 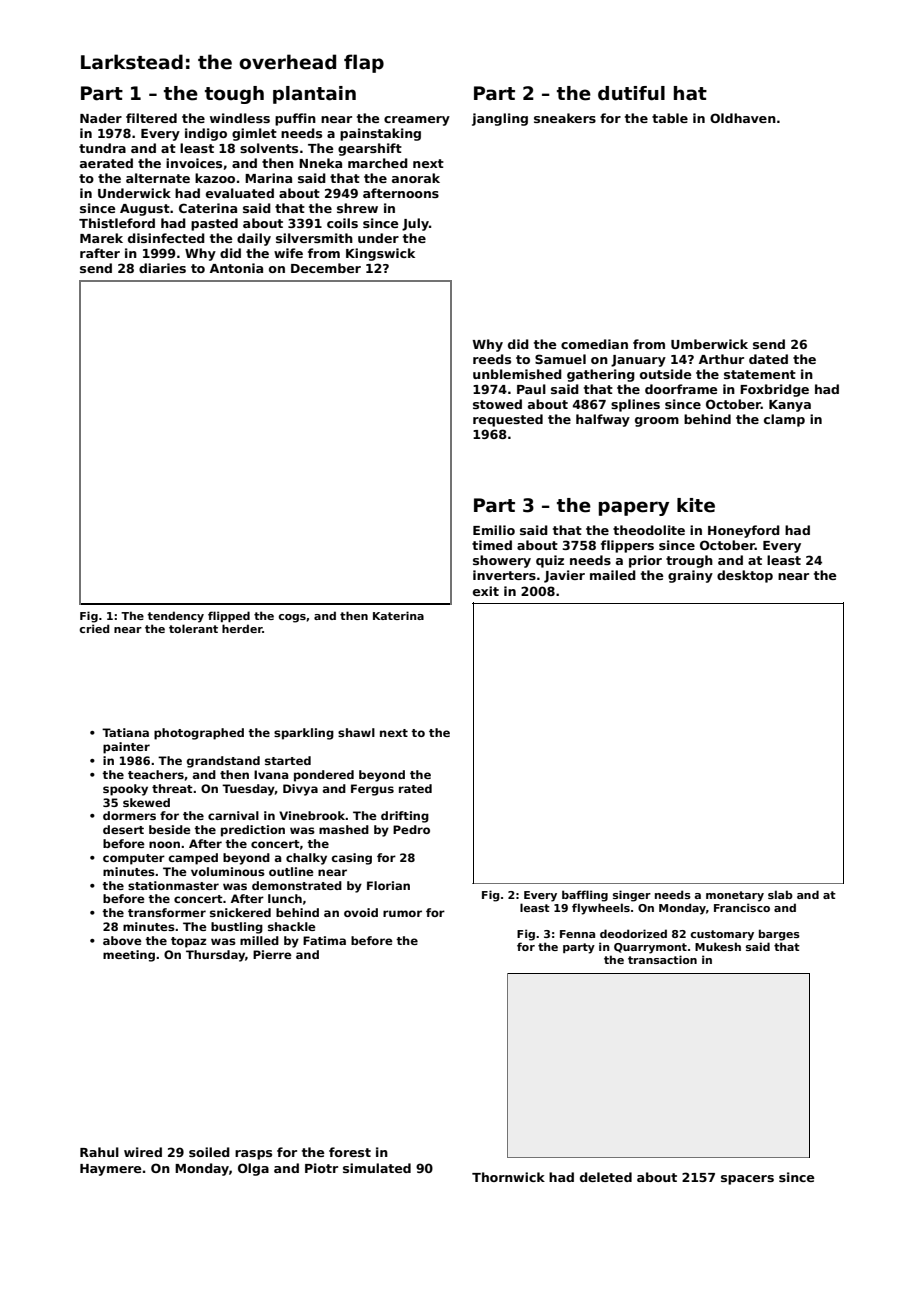 What do you see at coordinates (253, 1169) in the screenshot?
I see `Olga` at bounding box center [253, 1169].
